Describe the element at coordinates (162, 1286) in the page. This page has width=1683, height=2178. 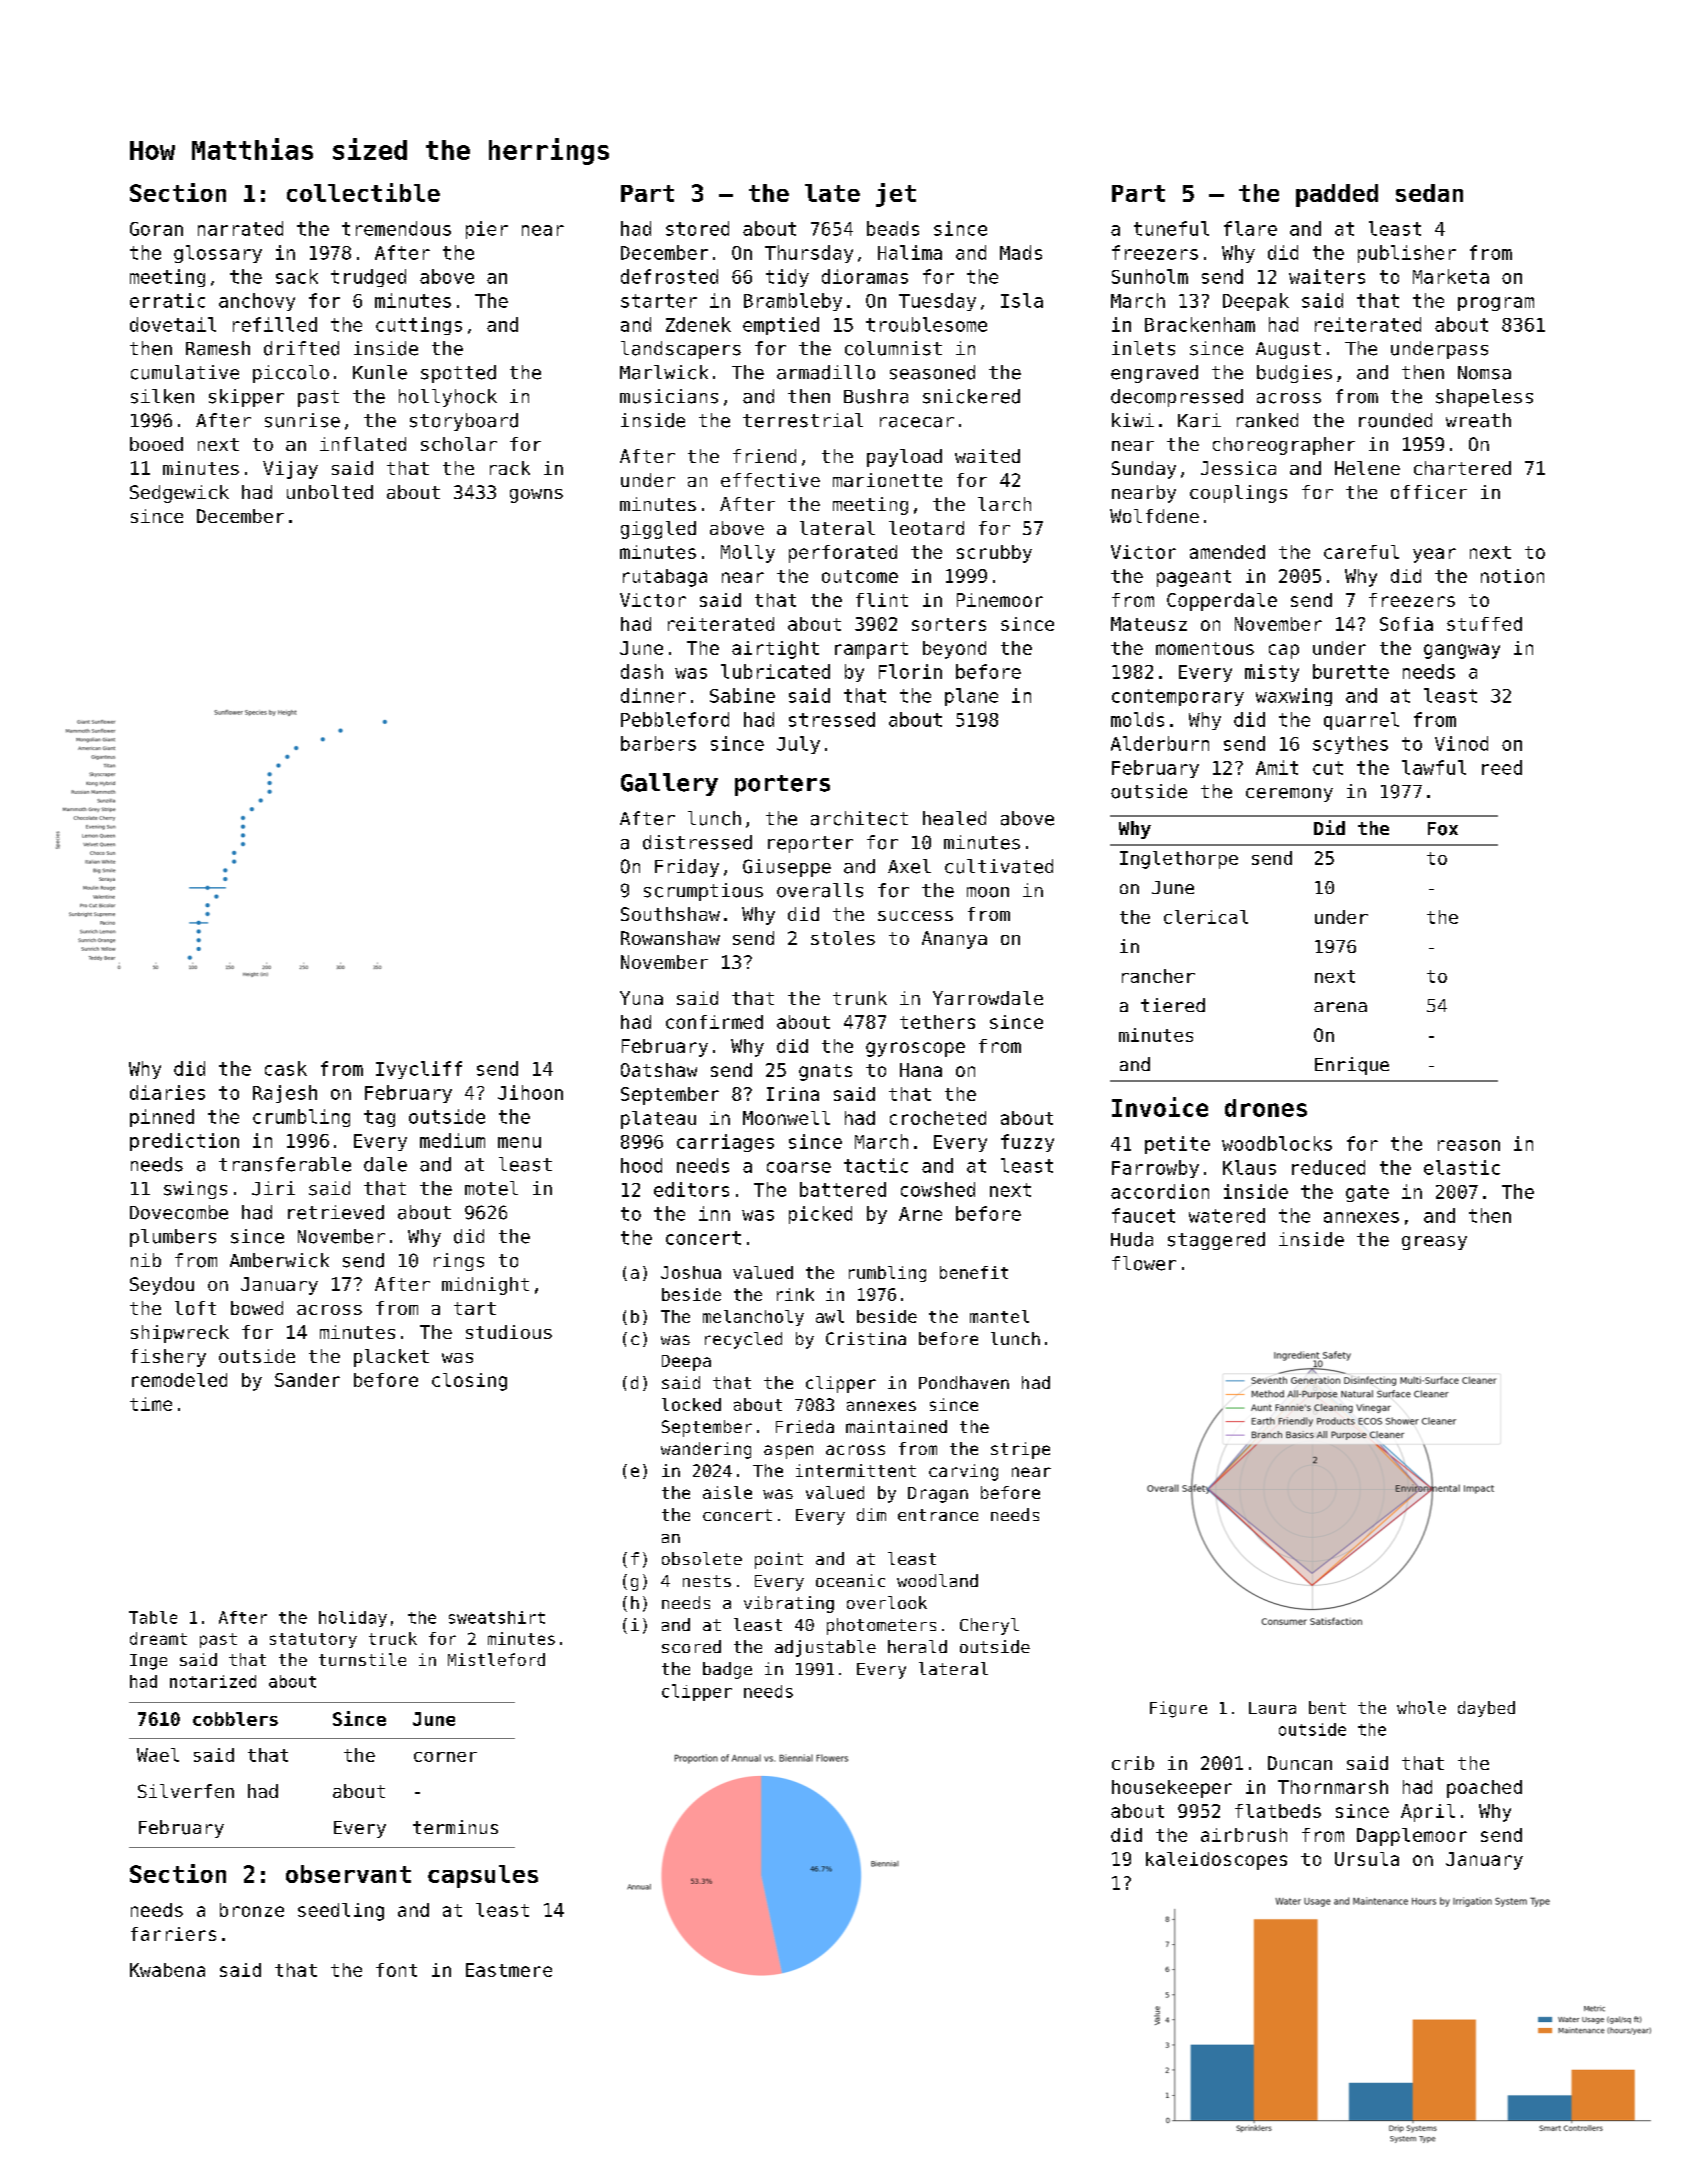
I see `Seydou` at that location.
